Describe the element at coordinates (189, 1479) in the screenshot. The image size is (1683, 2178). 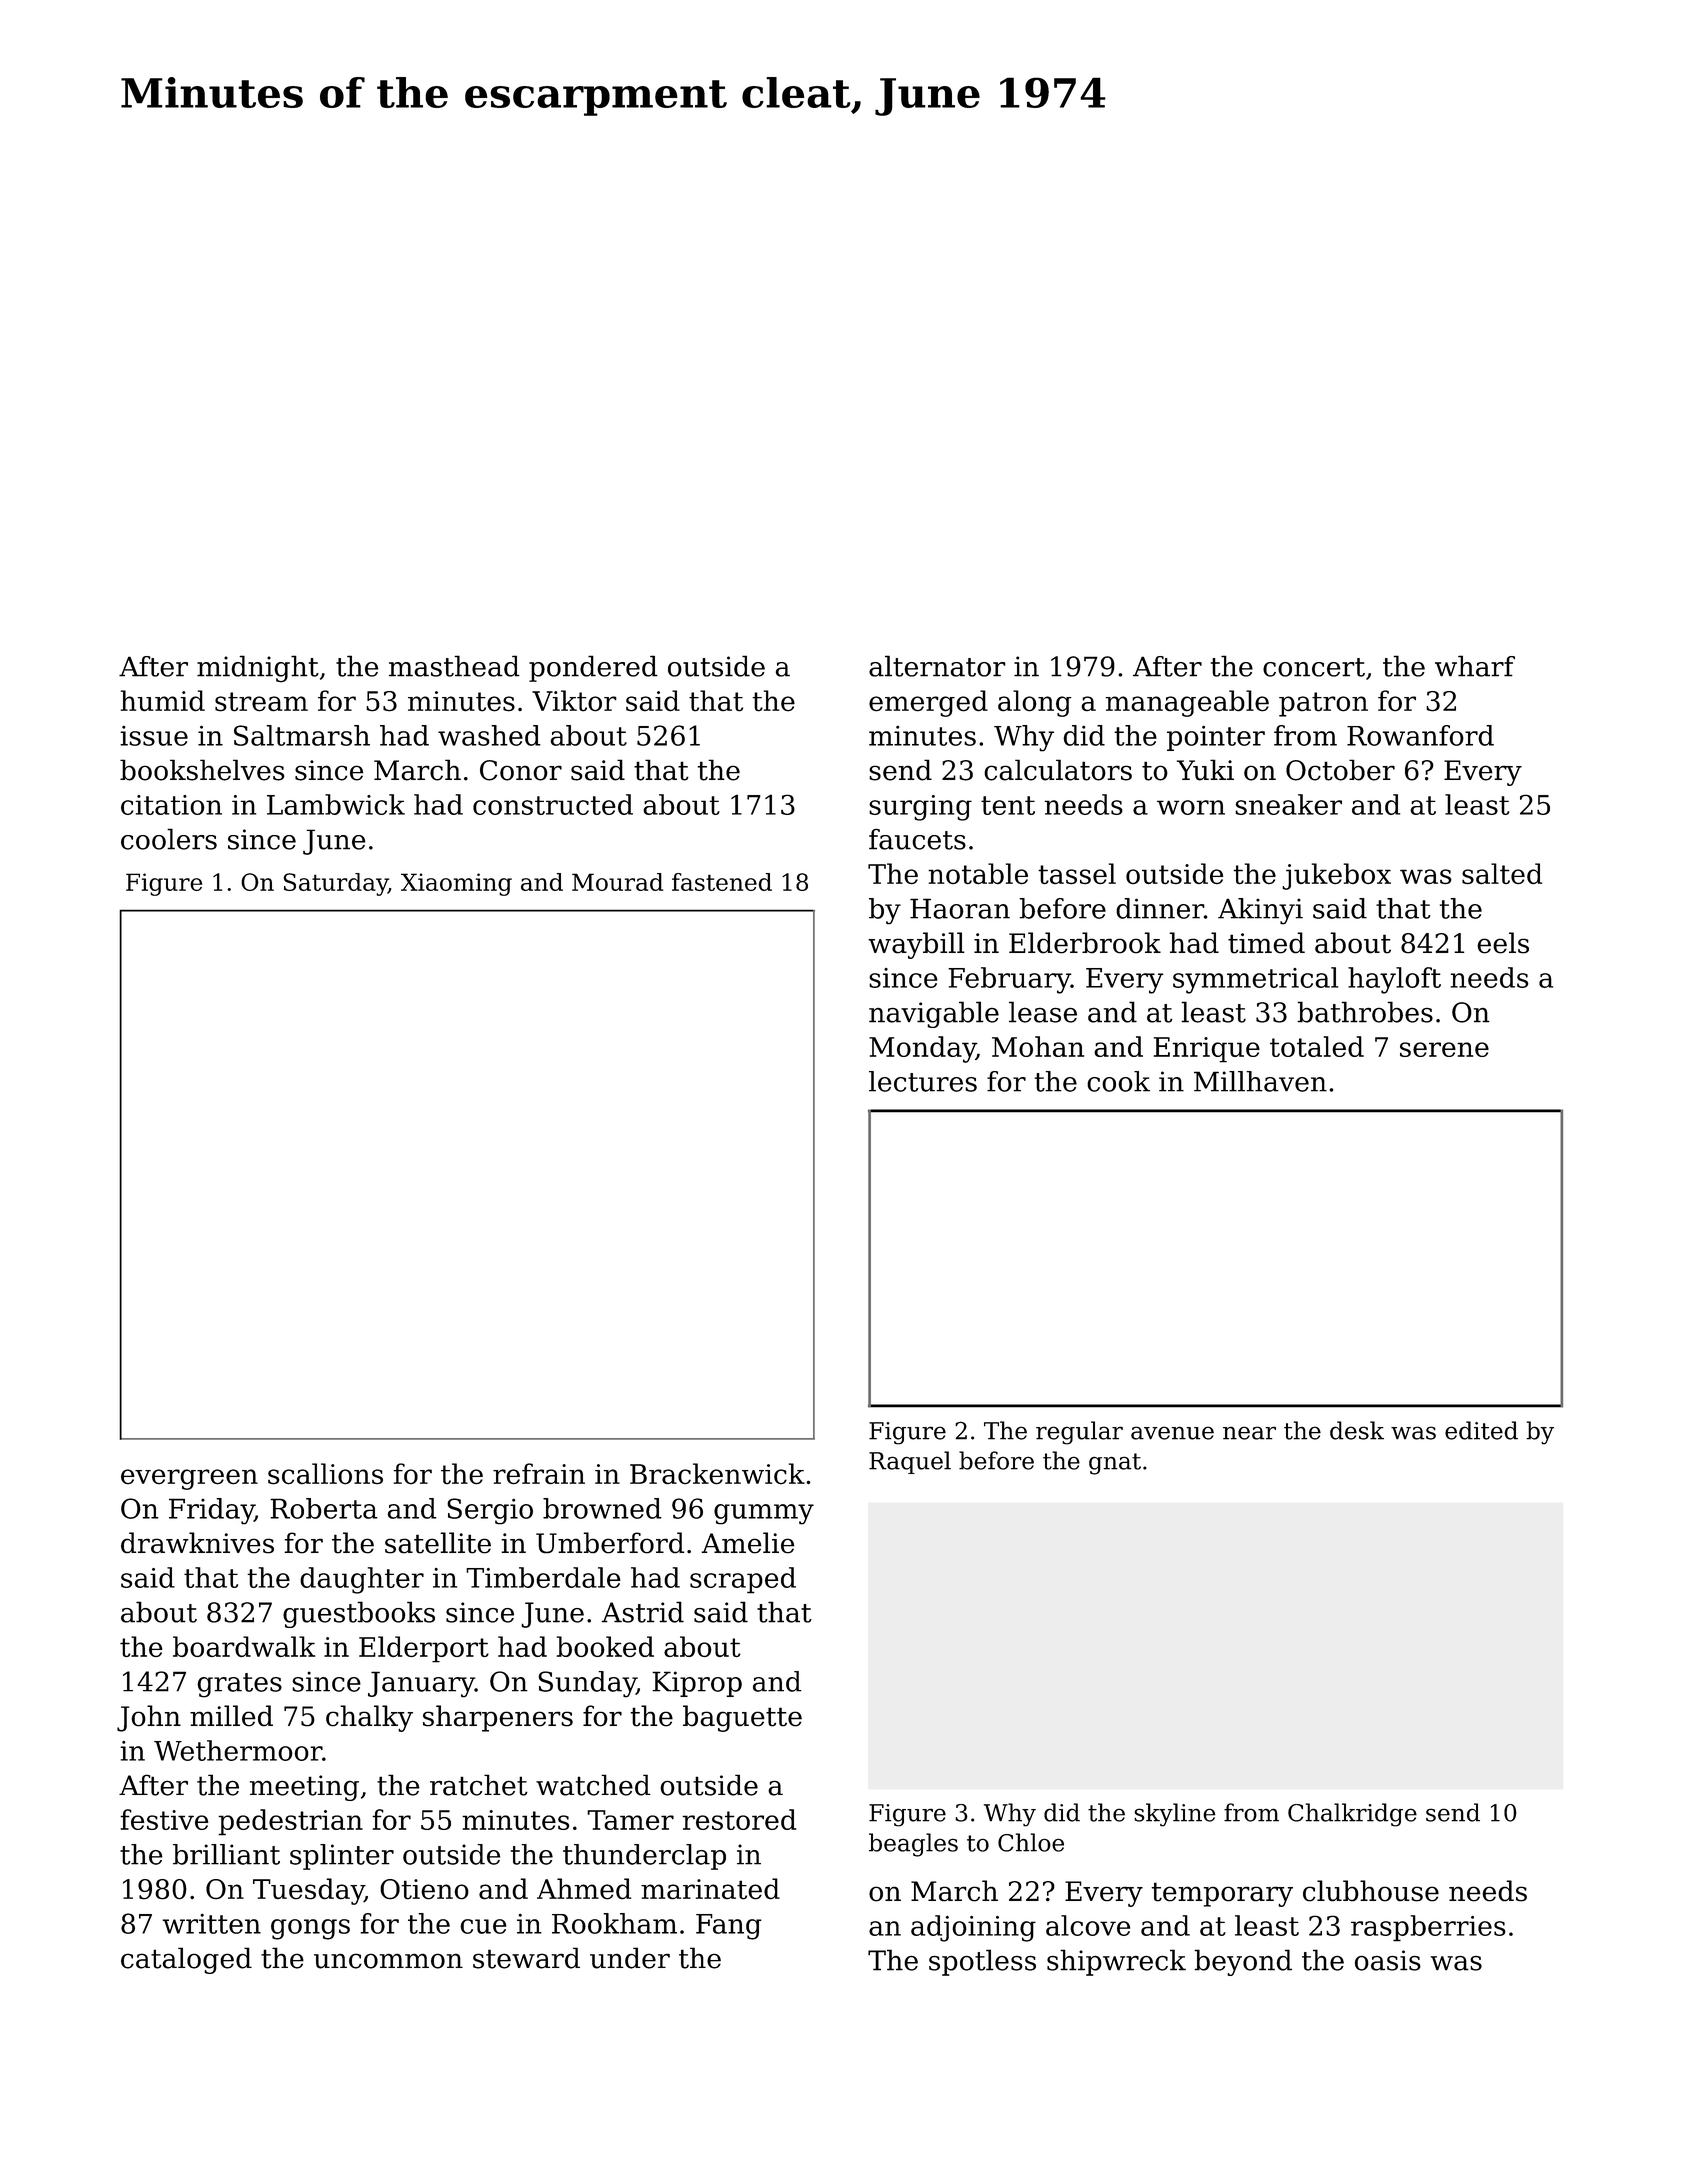
I see `evergreen` at that location.
